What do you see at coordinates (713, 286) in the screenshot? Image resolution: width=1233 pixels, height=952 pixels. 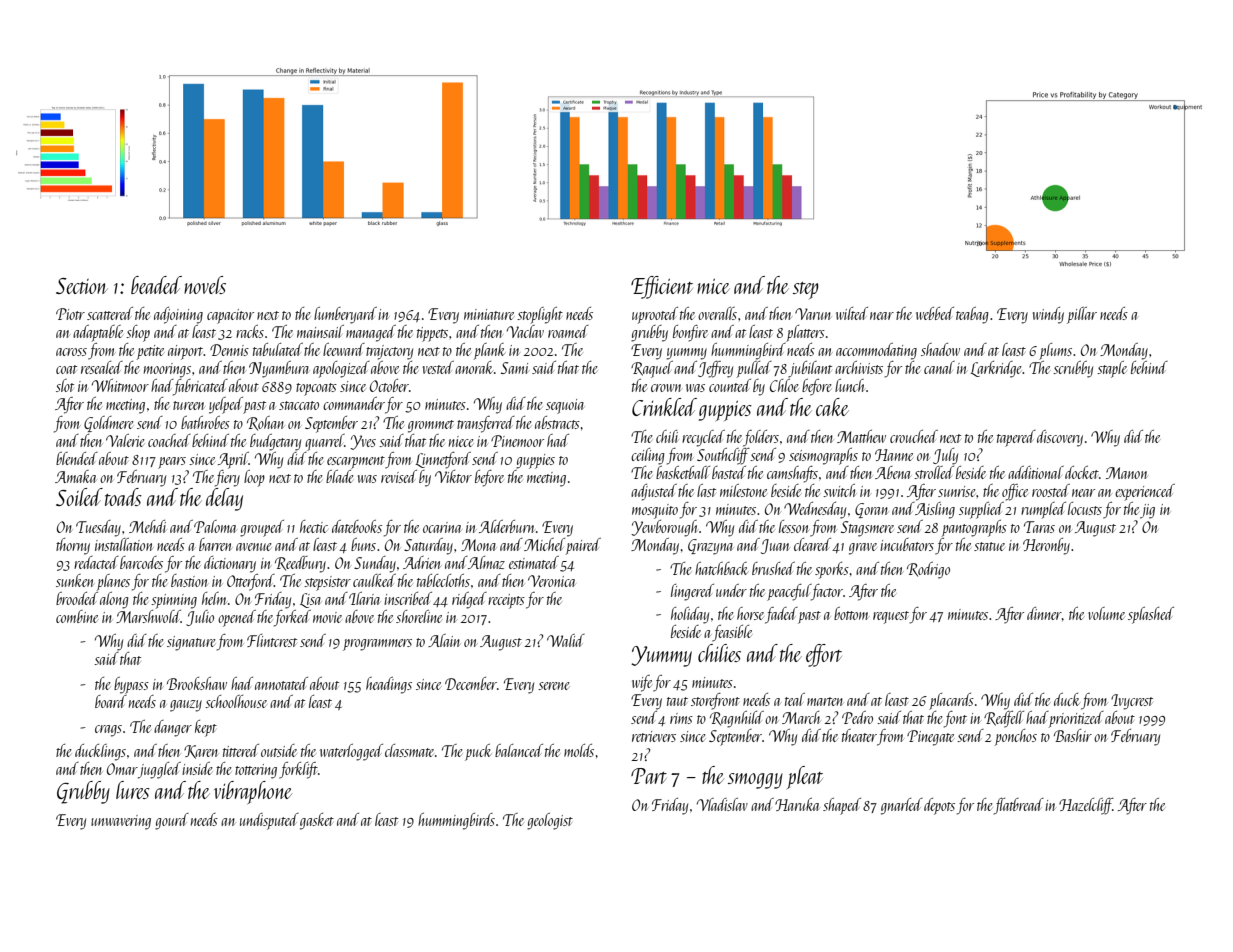 I see `mice` at bounding box center [713, 286].
